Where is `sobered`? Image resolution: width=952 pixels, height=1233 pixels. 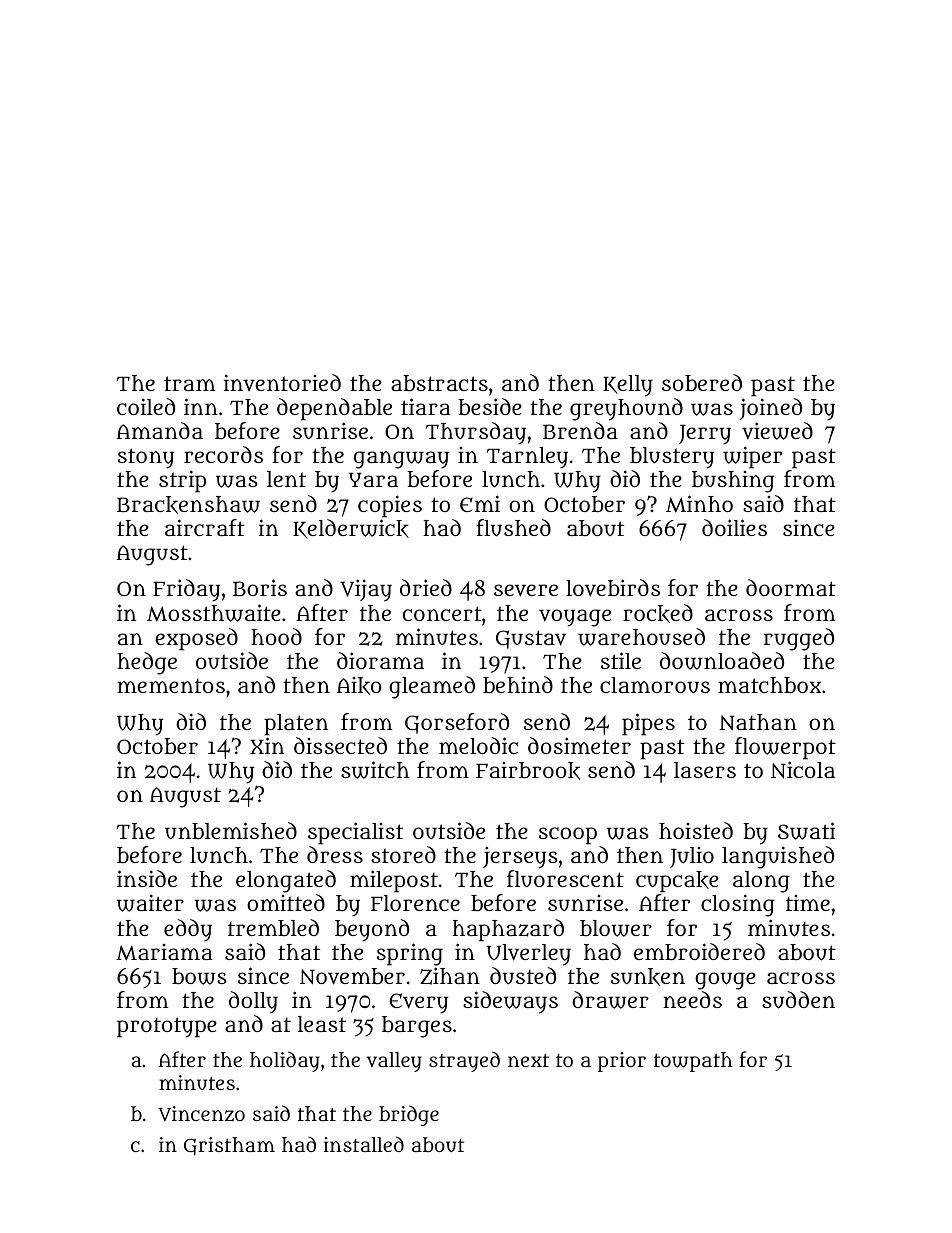
sobered is located at coordinates (702, 383).
